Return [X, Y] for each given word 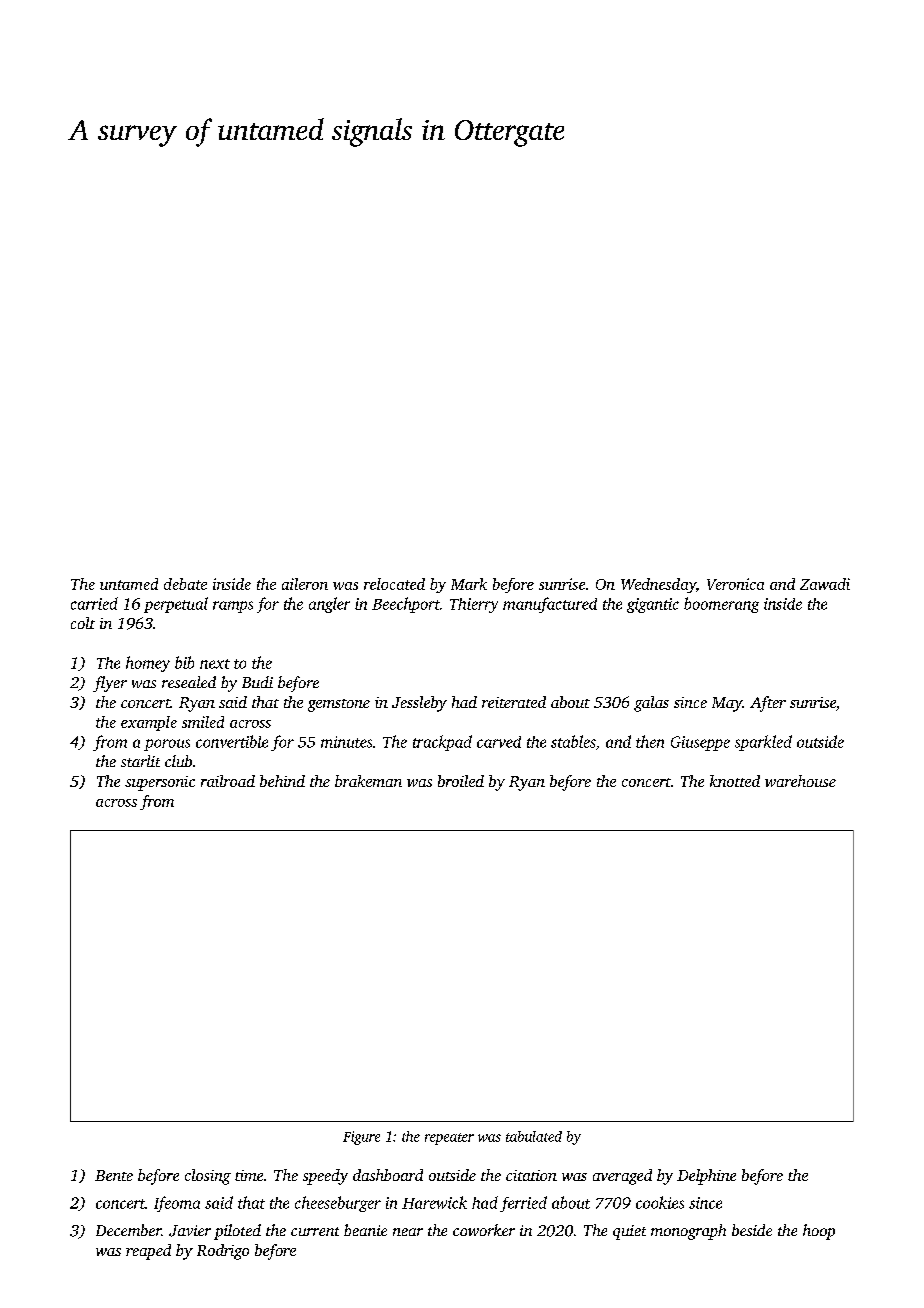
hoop [819, 1232]
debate [185, 584]
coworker [484, 1230]
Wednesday [658, 585]
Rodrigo [223, 1252]
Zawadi [825, 584]
